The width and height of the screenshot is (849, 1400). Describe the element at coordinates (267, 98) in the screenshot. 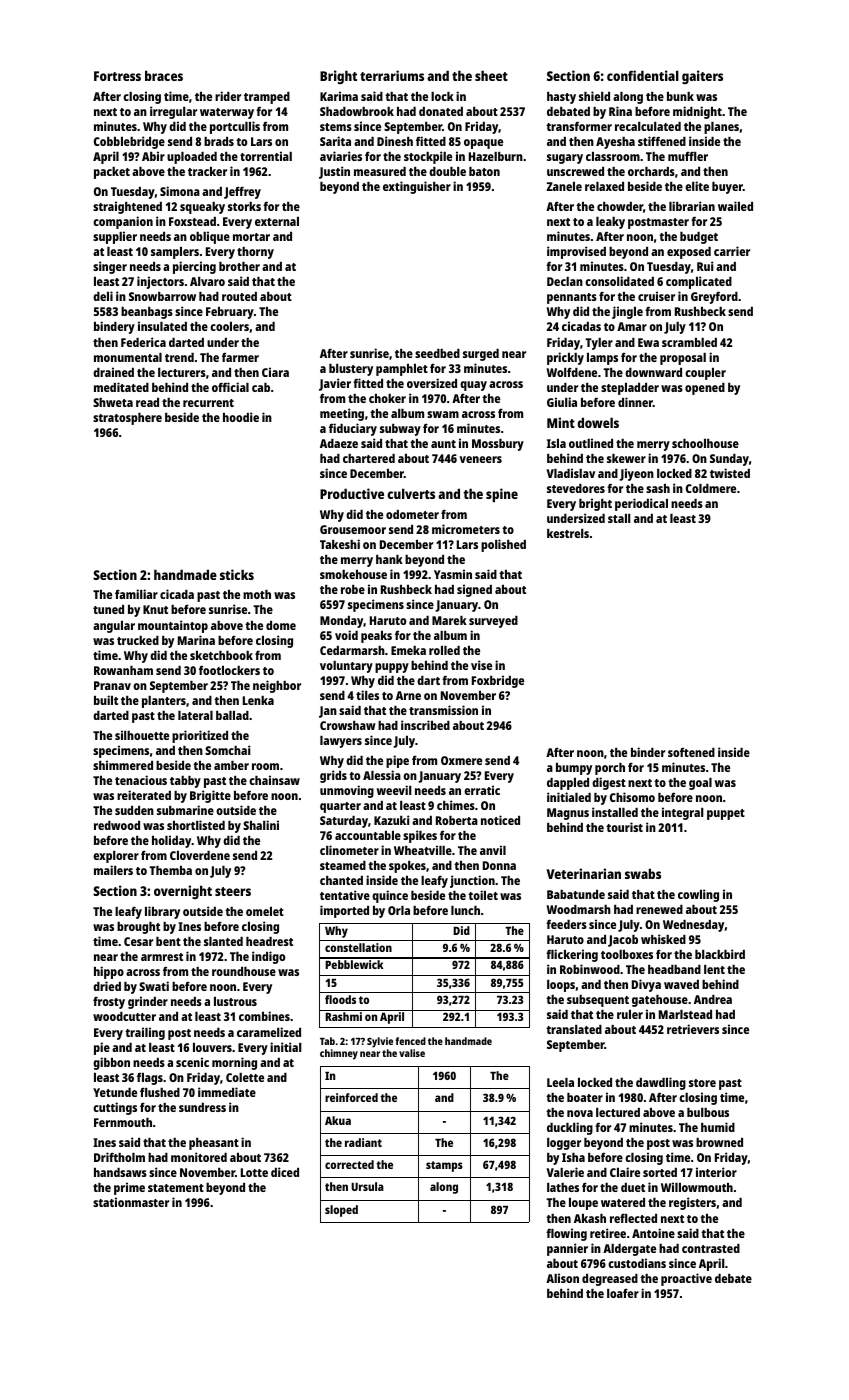

I see `tramped` at that location.
